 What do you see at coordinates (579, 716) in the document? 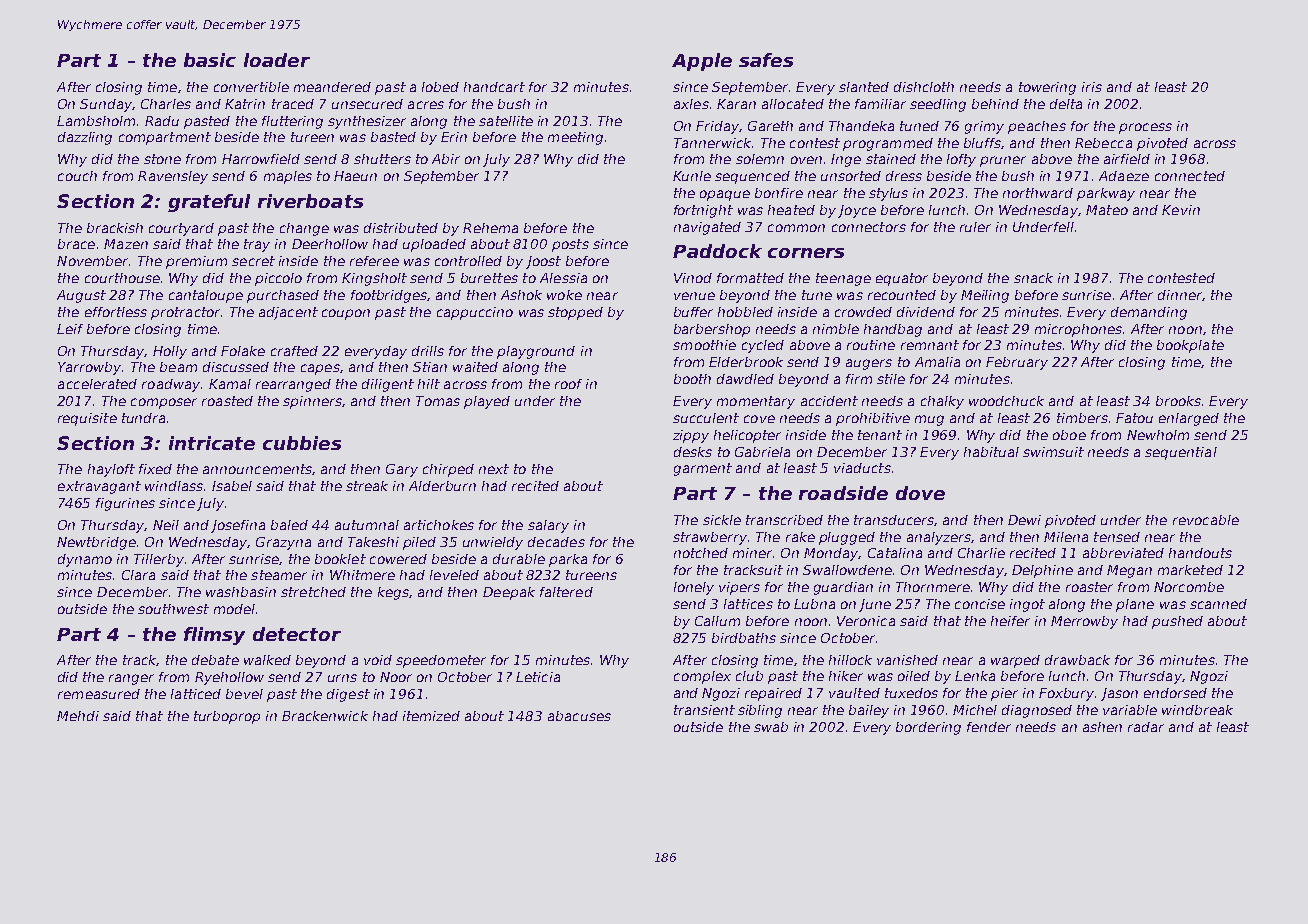
I see `abacuses` at bounding box center [579, 716].
